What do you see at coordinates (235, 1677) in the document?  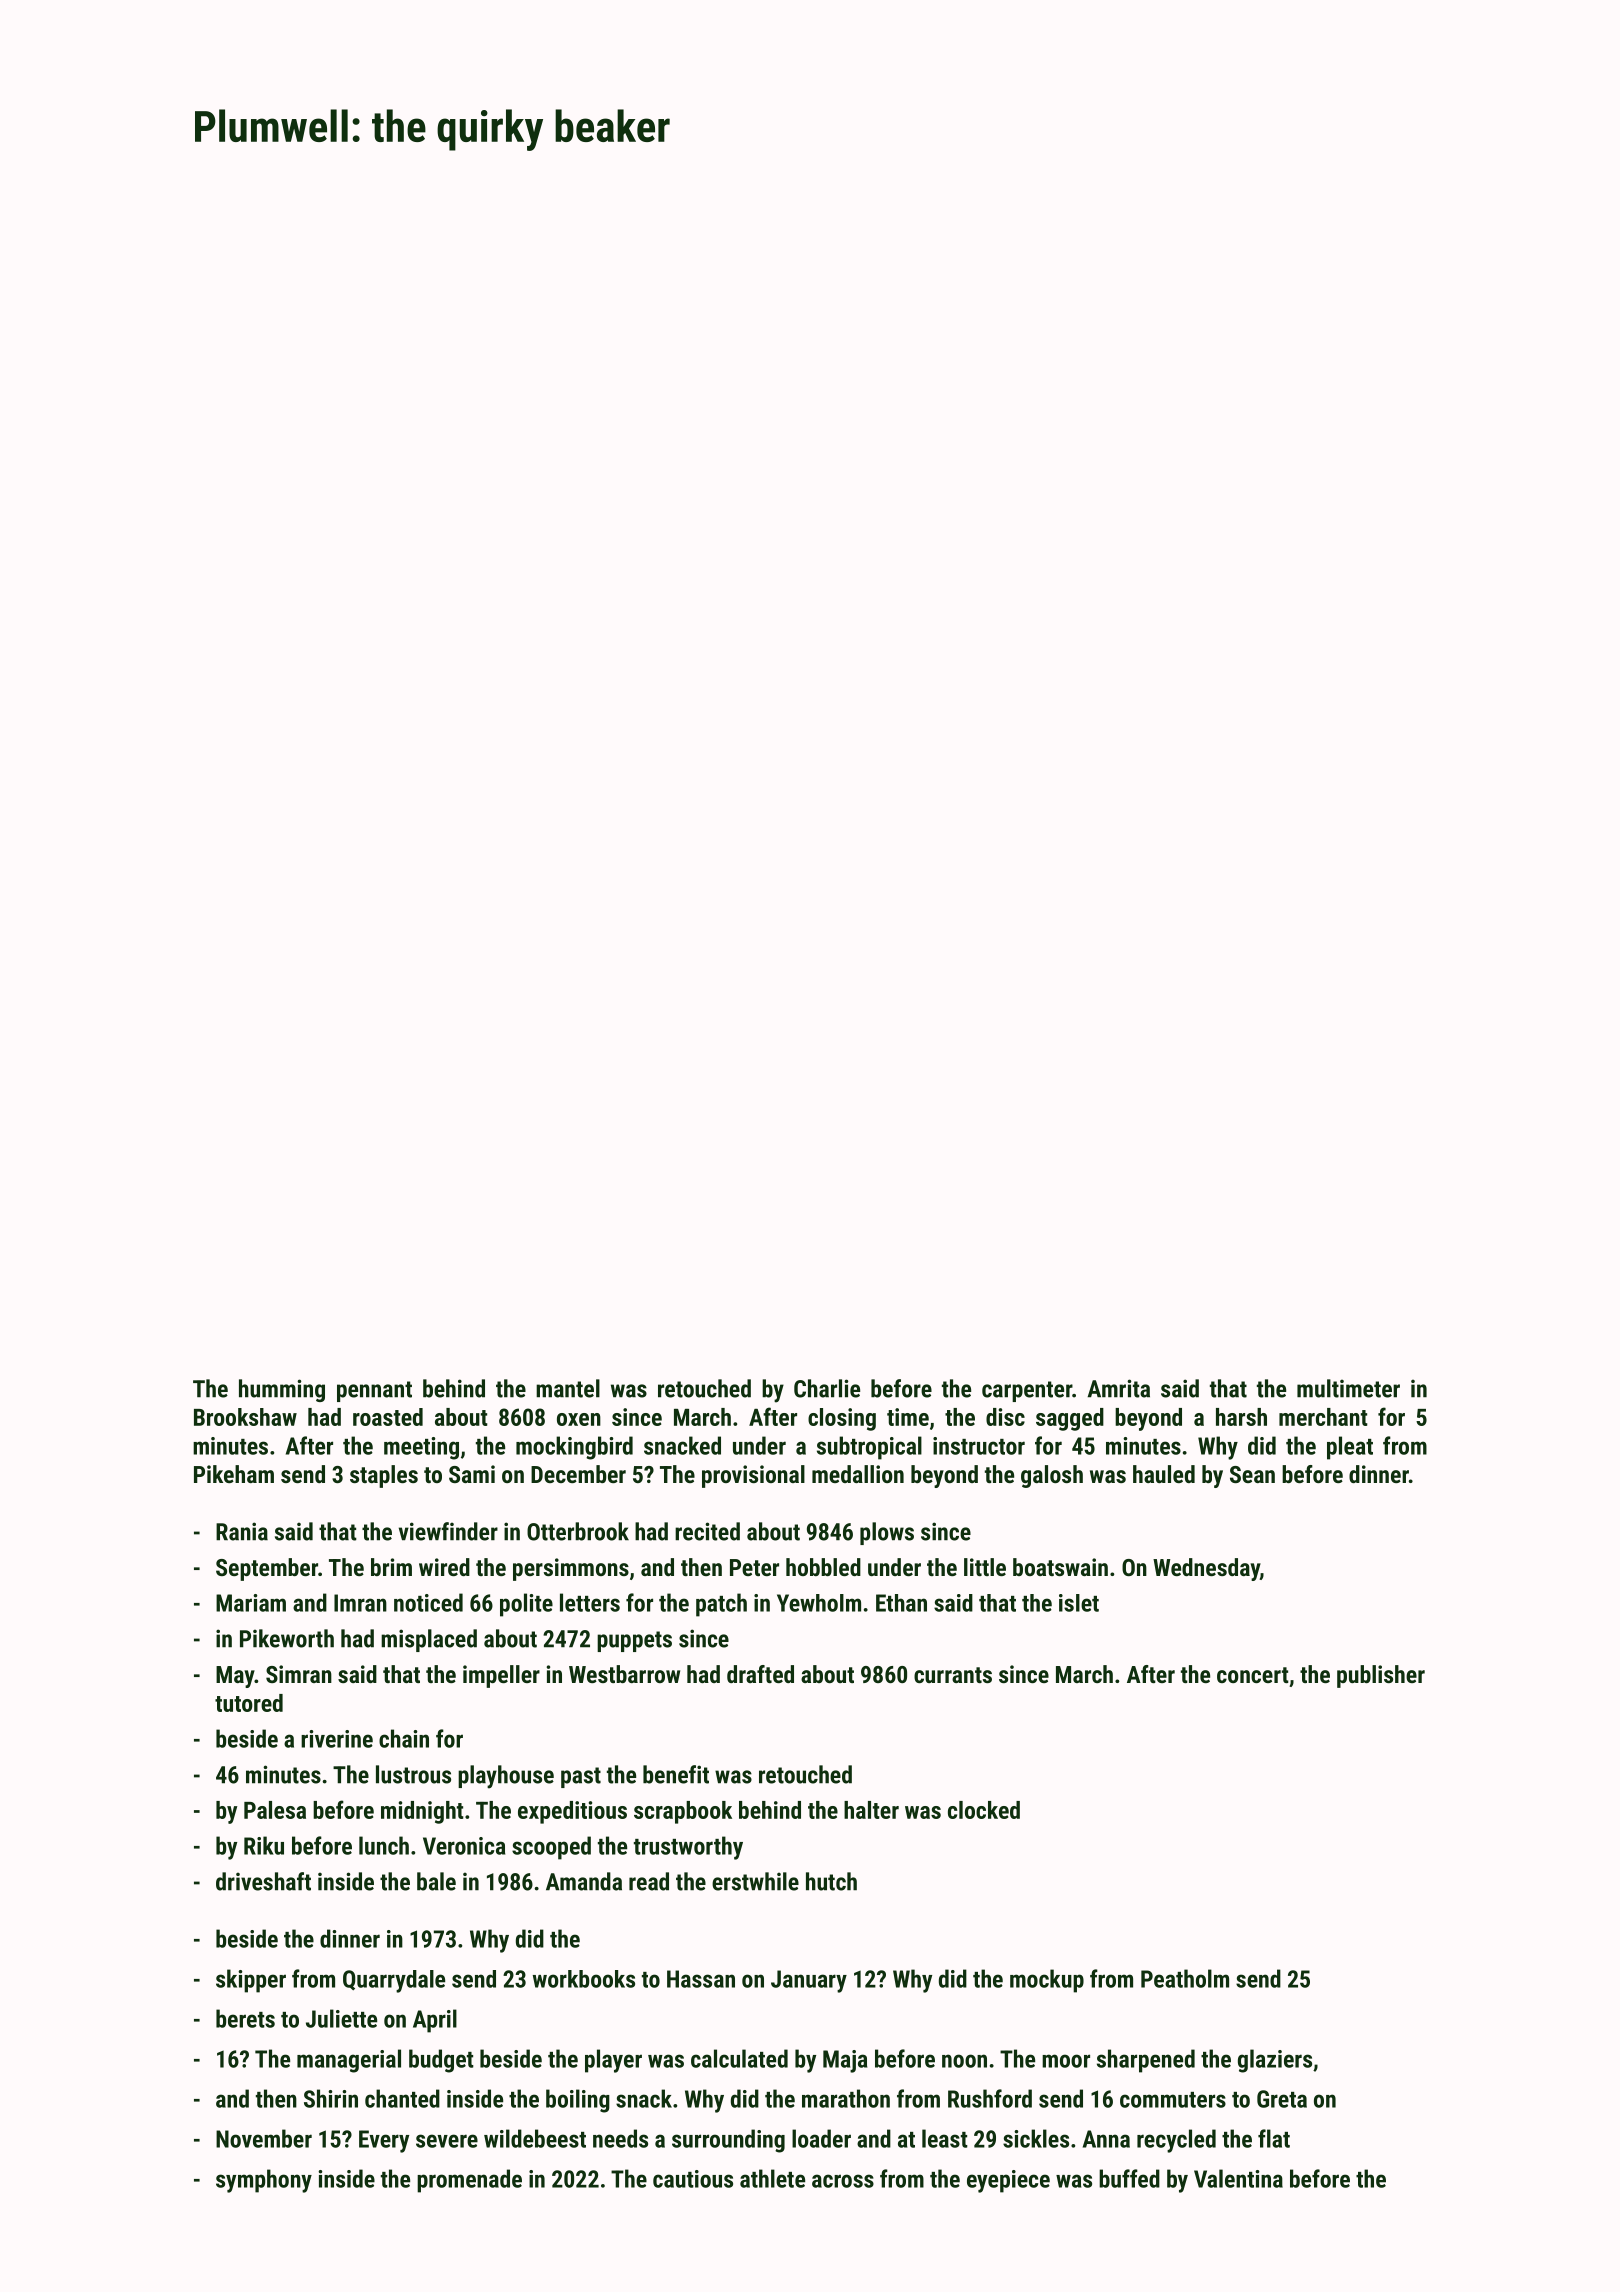 I see `May` at bounding box center [235, 1677].
